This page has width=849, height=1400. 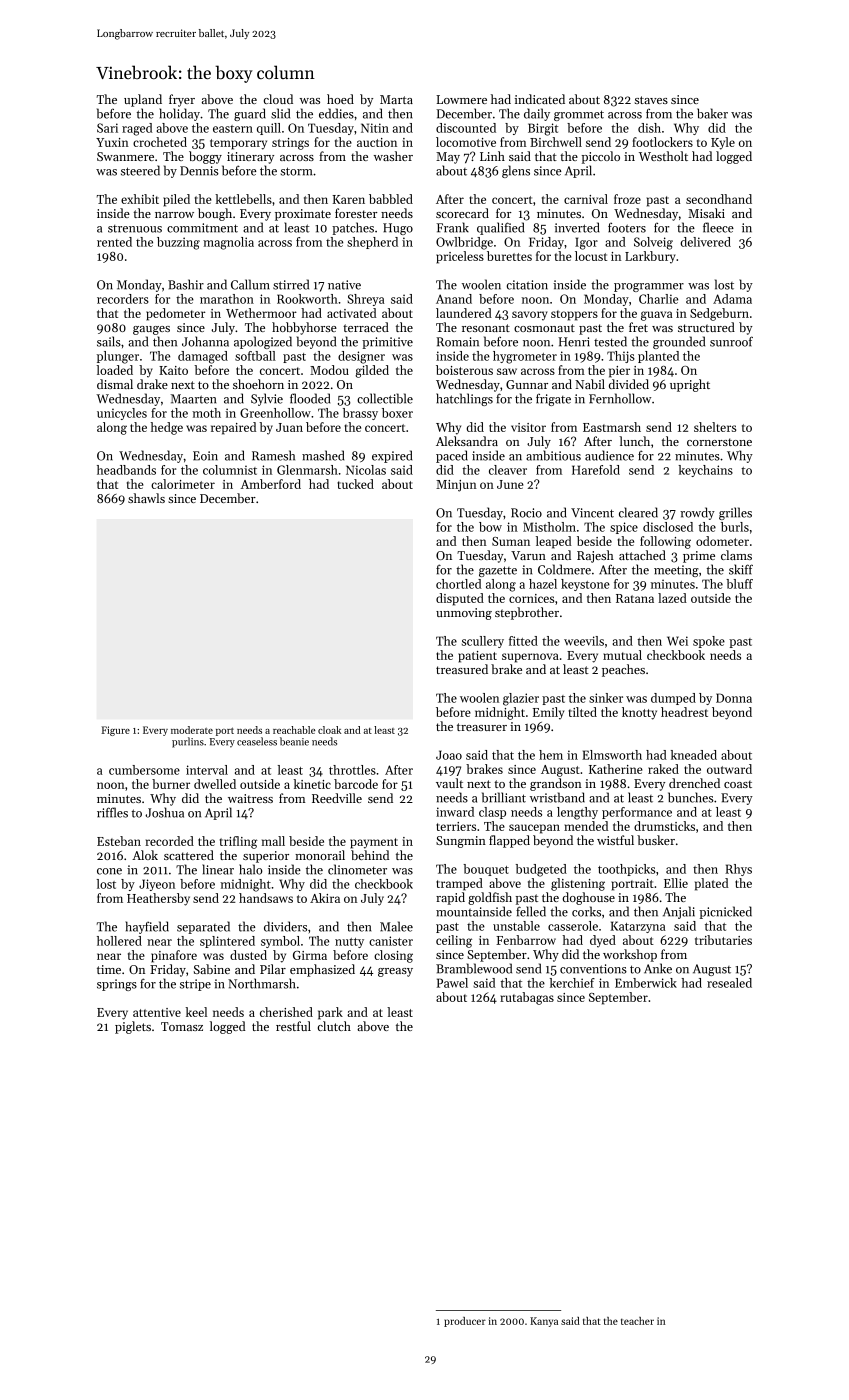 What do you see at coordinates (166, 428) in the page?
I see `hedge` at bounding box center [166, 428].
